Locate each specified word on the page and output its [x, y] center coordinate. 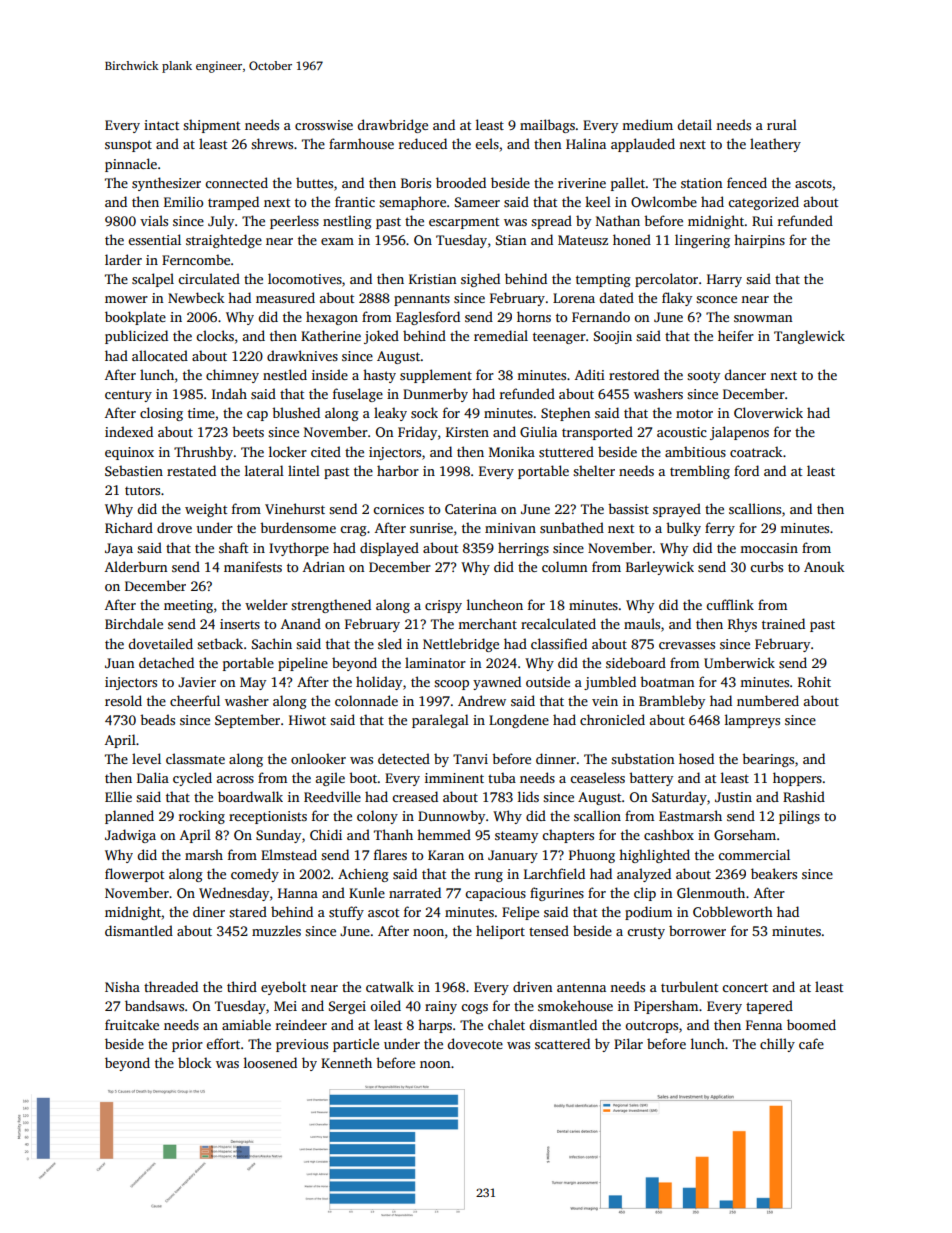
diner [209, 911]
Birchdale [134, 623]
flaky [677, 299]
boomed [811, 1024]
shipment [211, 126]
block [194, 1062]
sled [390, 643]
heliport [500, 932]
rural [782, 124]
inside [330, 374]
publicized [136, 337]
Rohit [814, 681]
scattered [562, 1043]
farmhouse [361, 143]
